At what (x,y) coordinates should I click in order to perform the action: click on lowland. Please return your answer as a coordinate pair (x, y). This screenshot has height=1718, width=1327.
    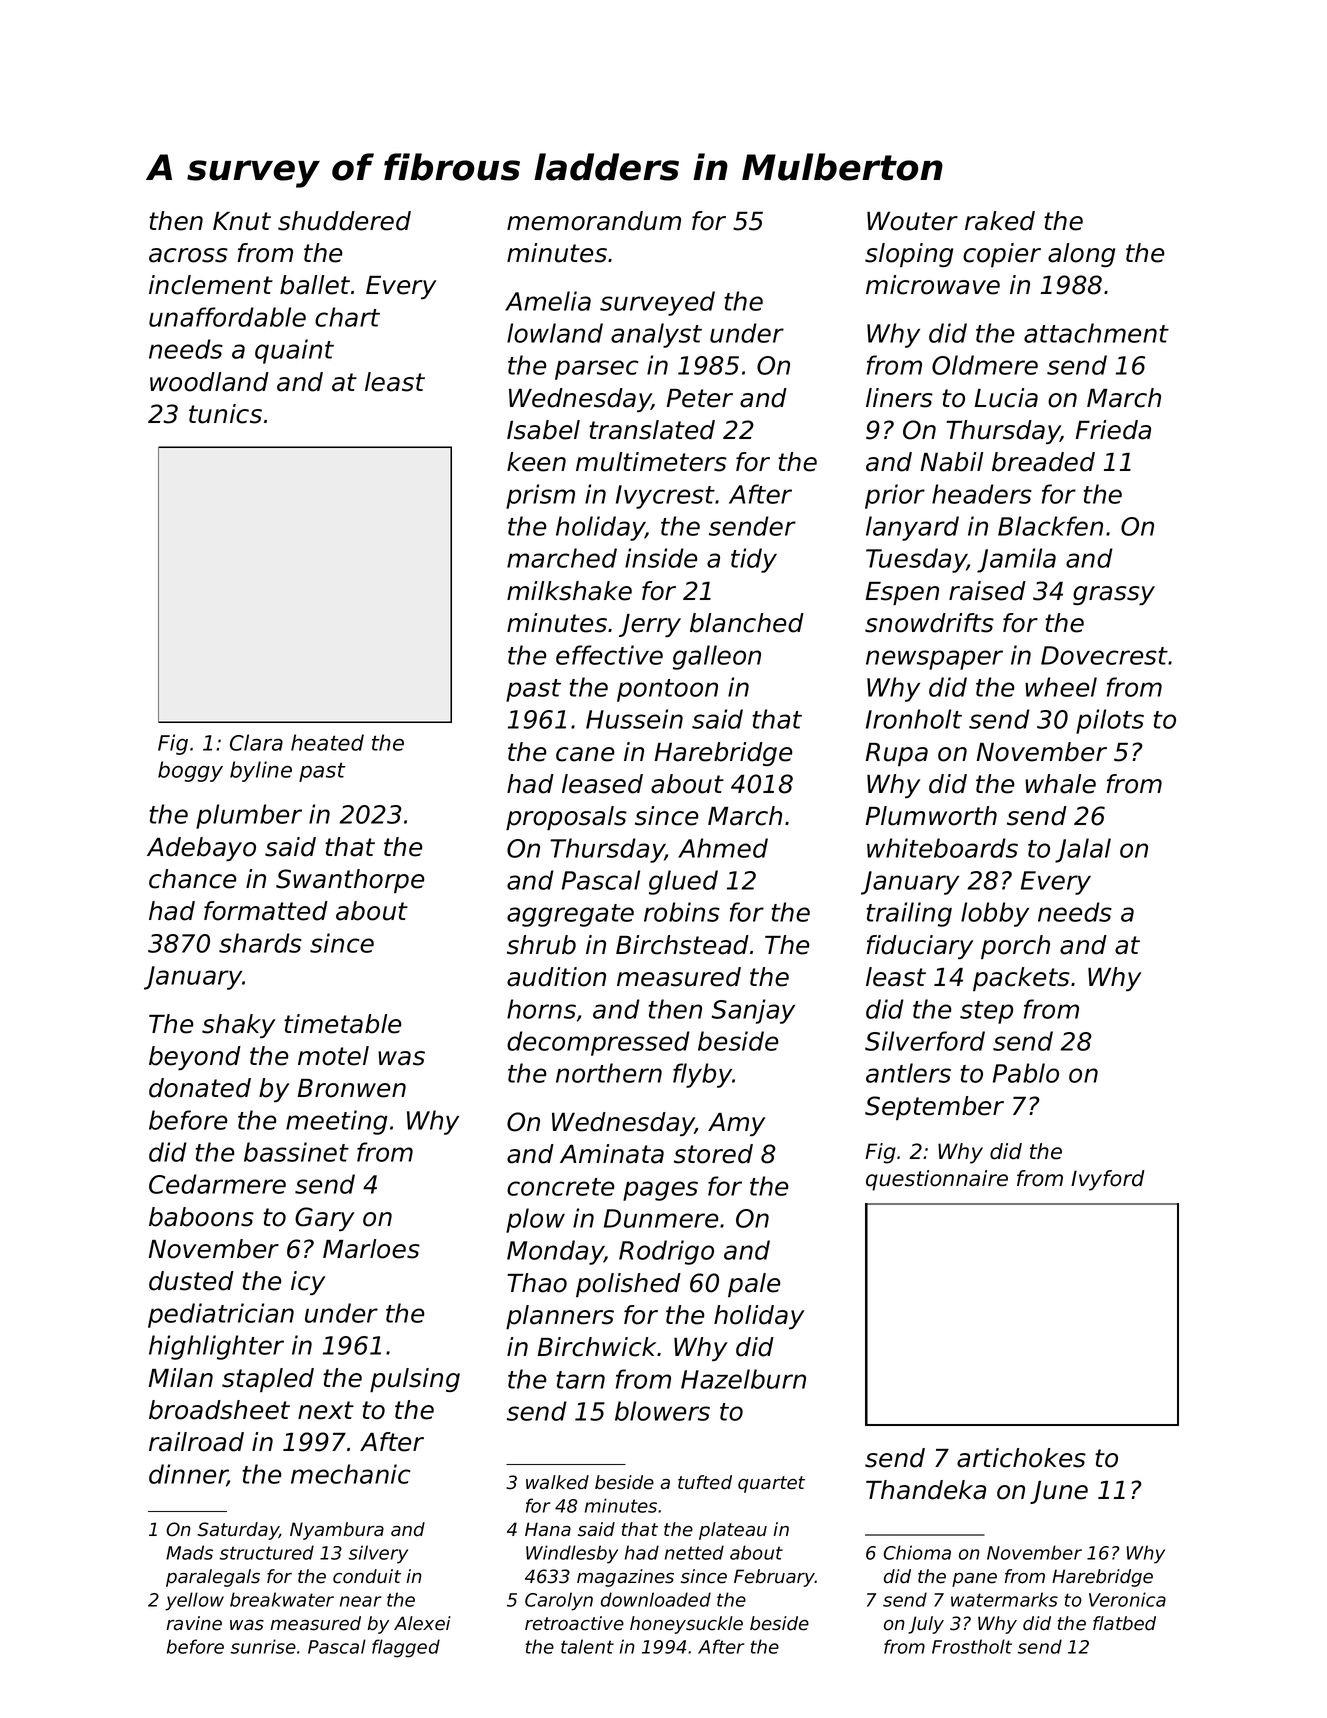
    Looking at the image, I should click on (555, 333).
